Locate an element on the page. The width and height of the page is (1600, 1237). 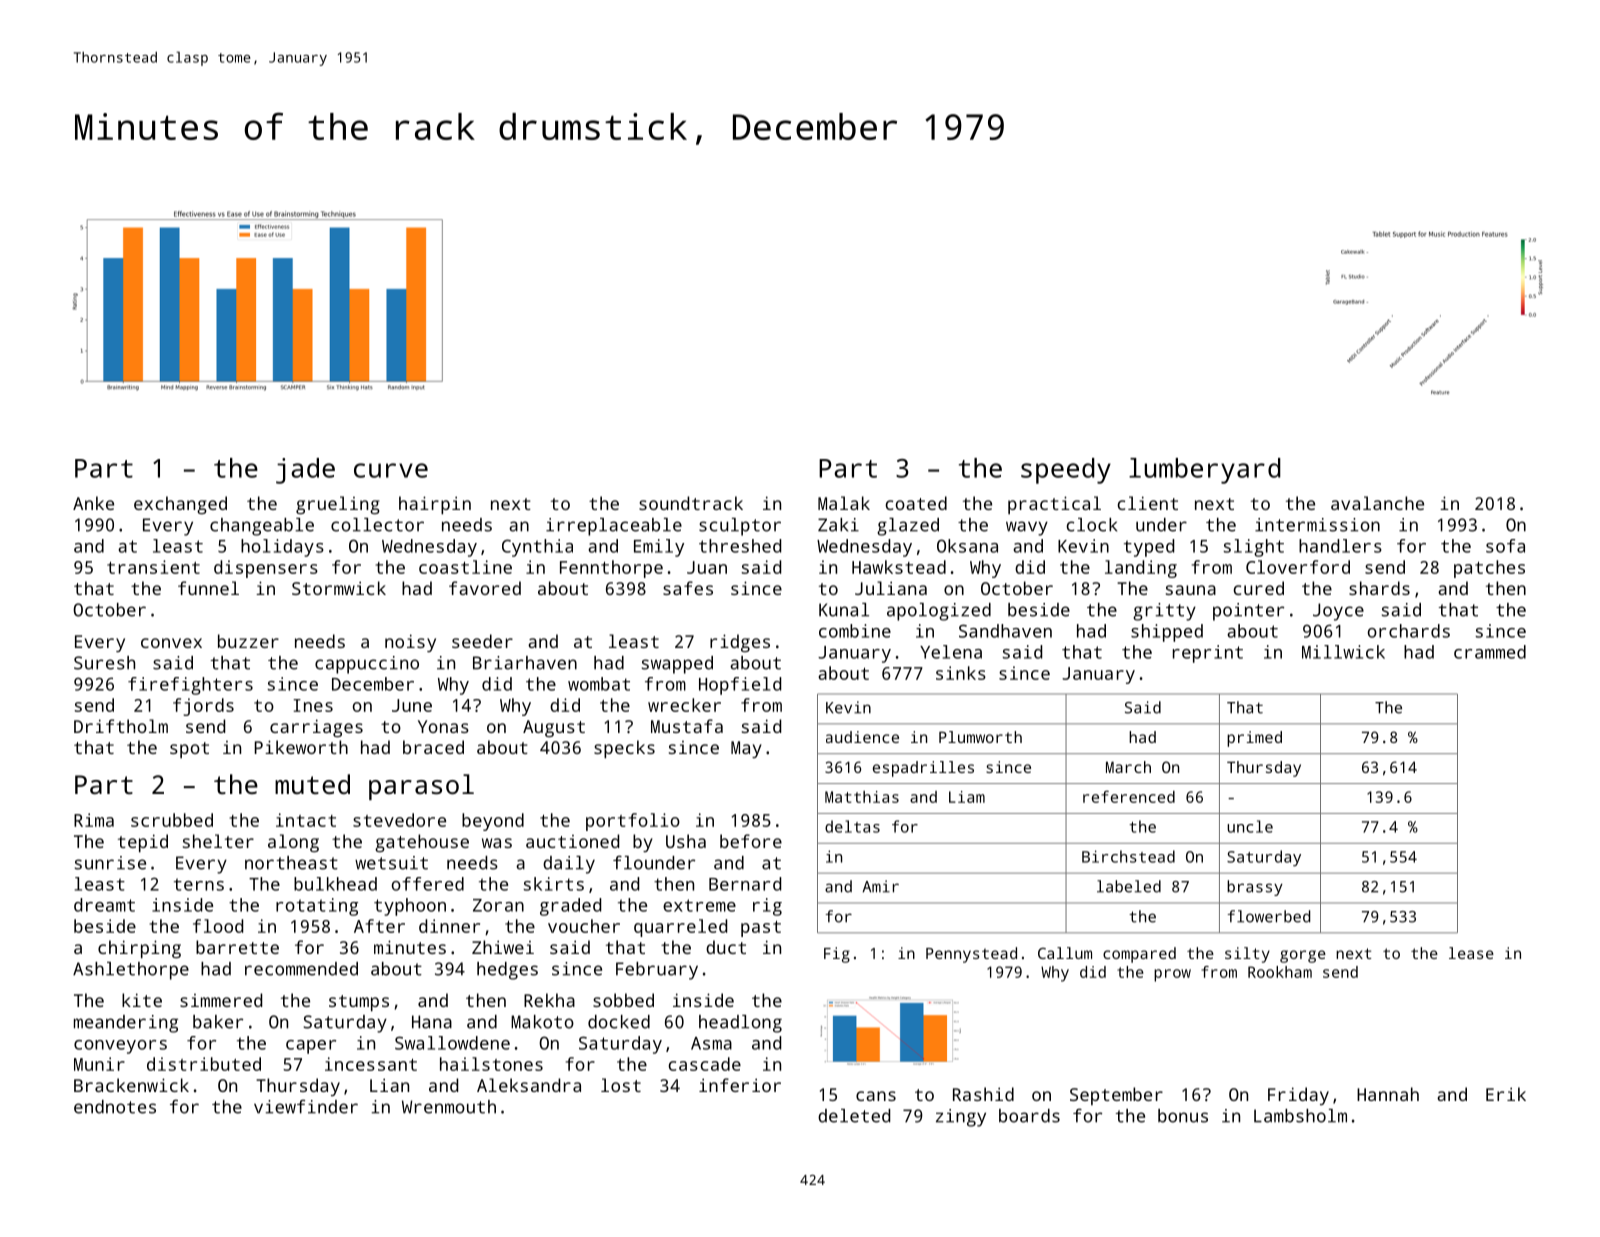
extreme is located at coordinates (699, 905).
